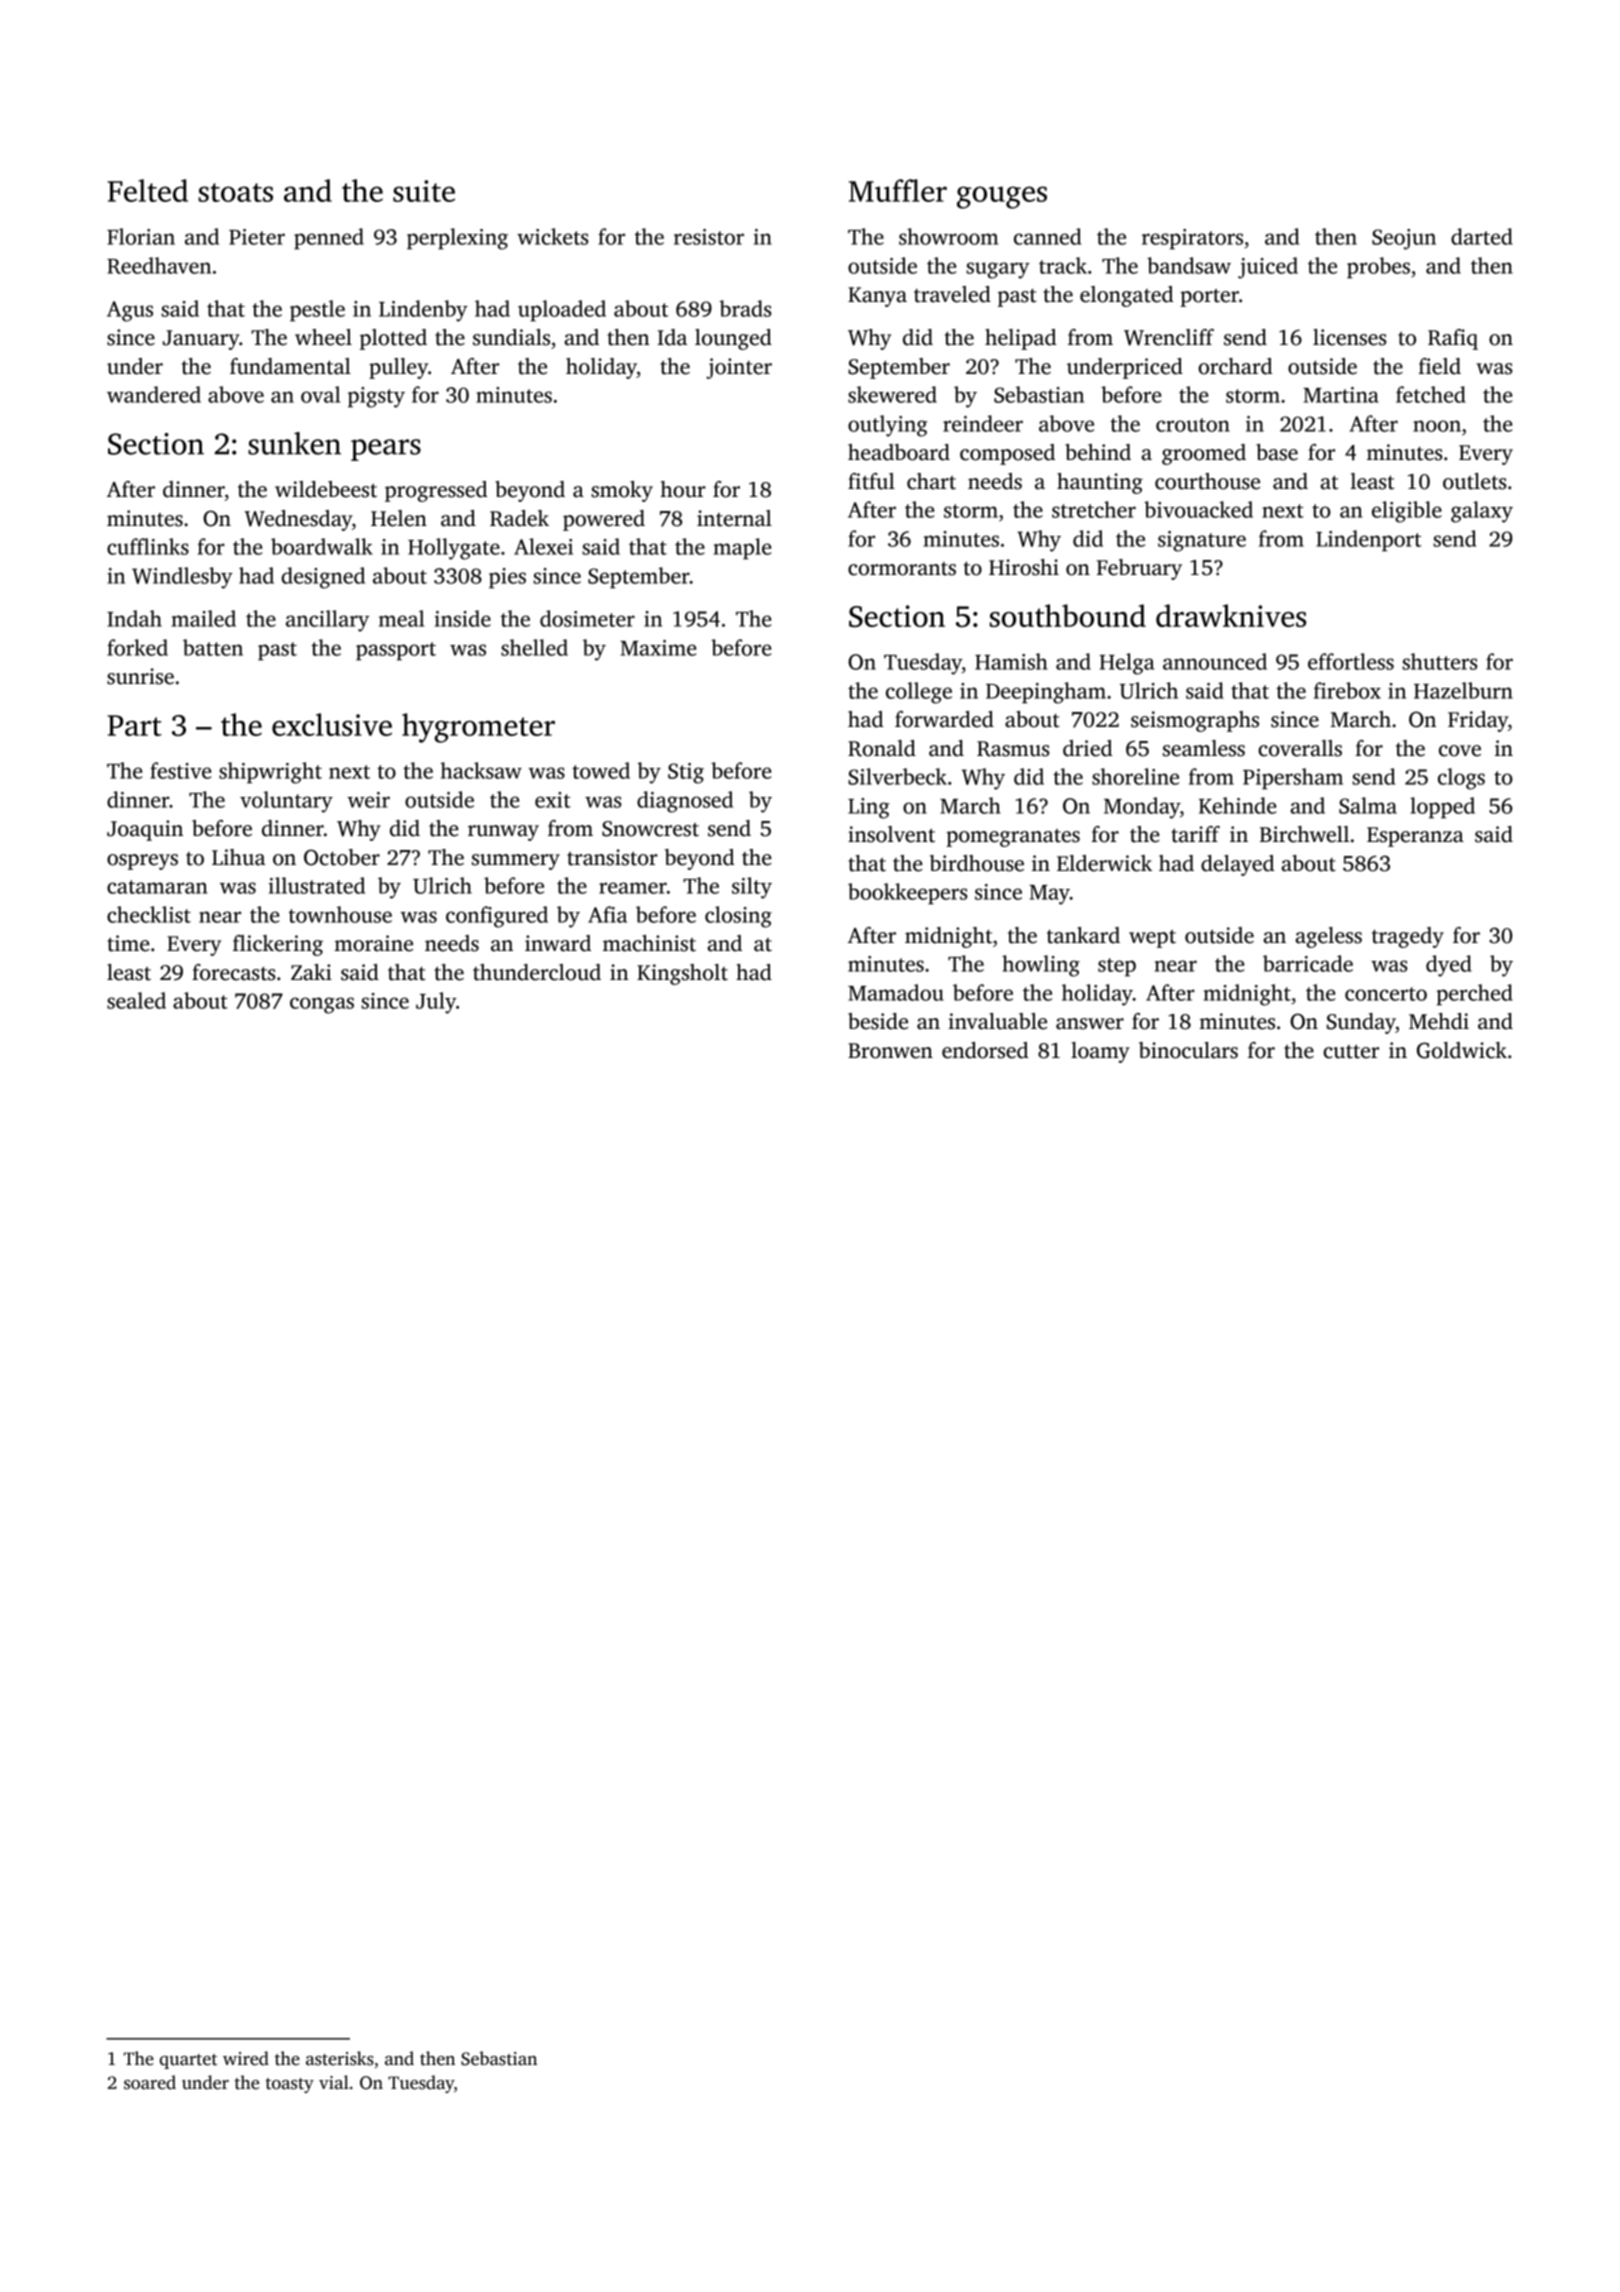 Image resolution: width=1620 pixels, height=2292 pixels. What do you see at coordinates (1462, 1050) in the document?
I see `Goldwick` at bounding box center [1462, 1050].
